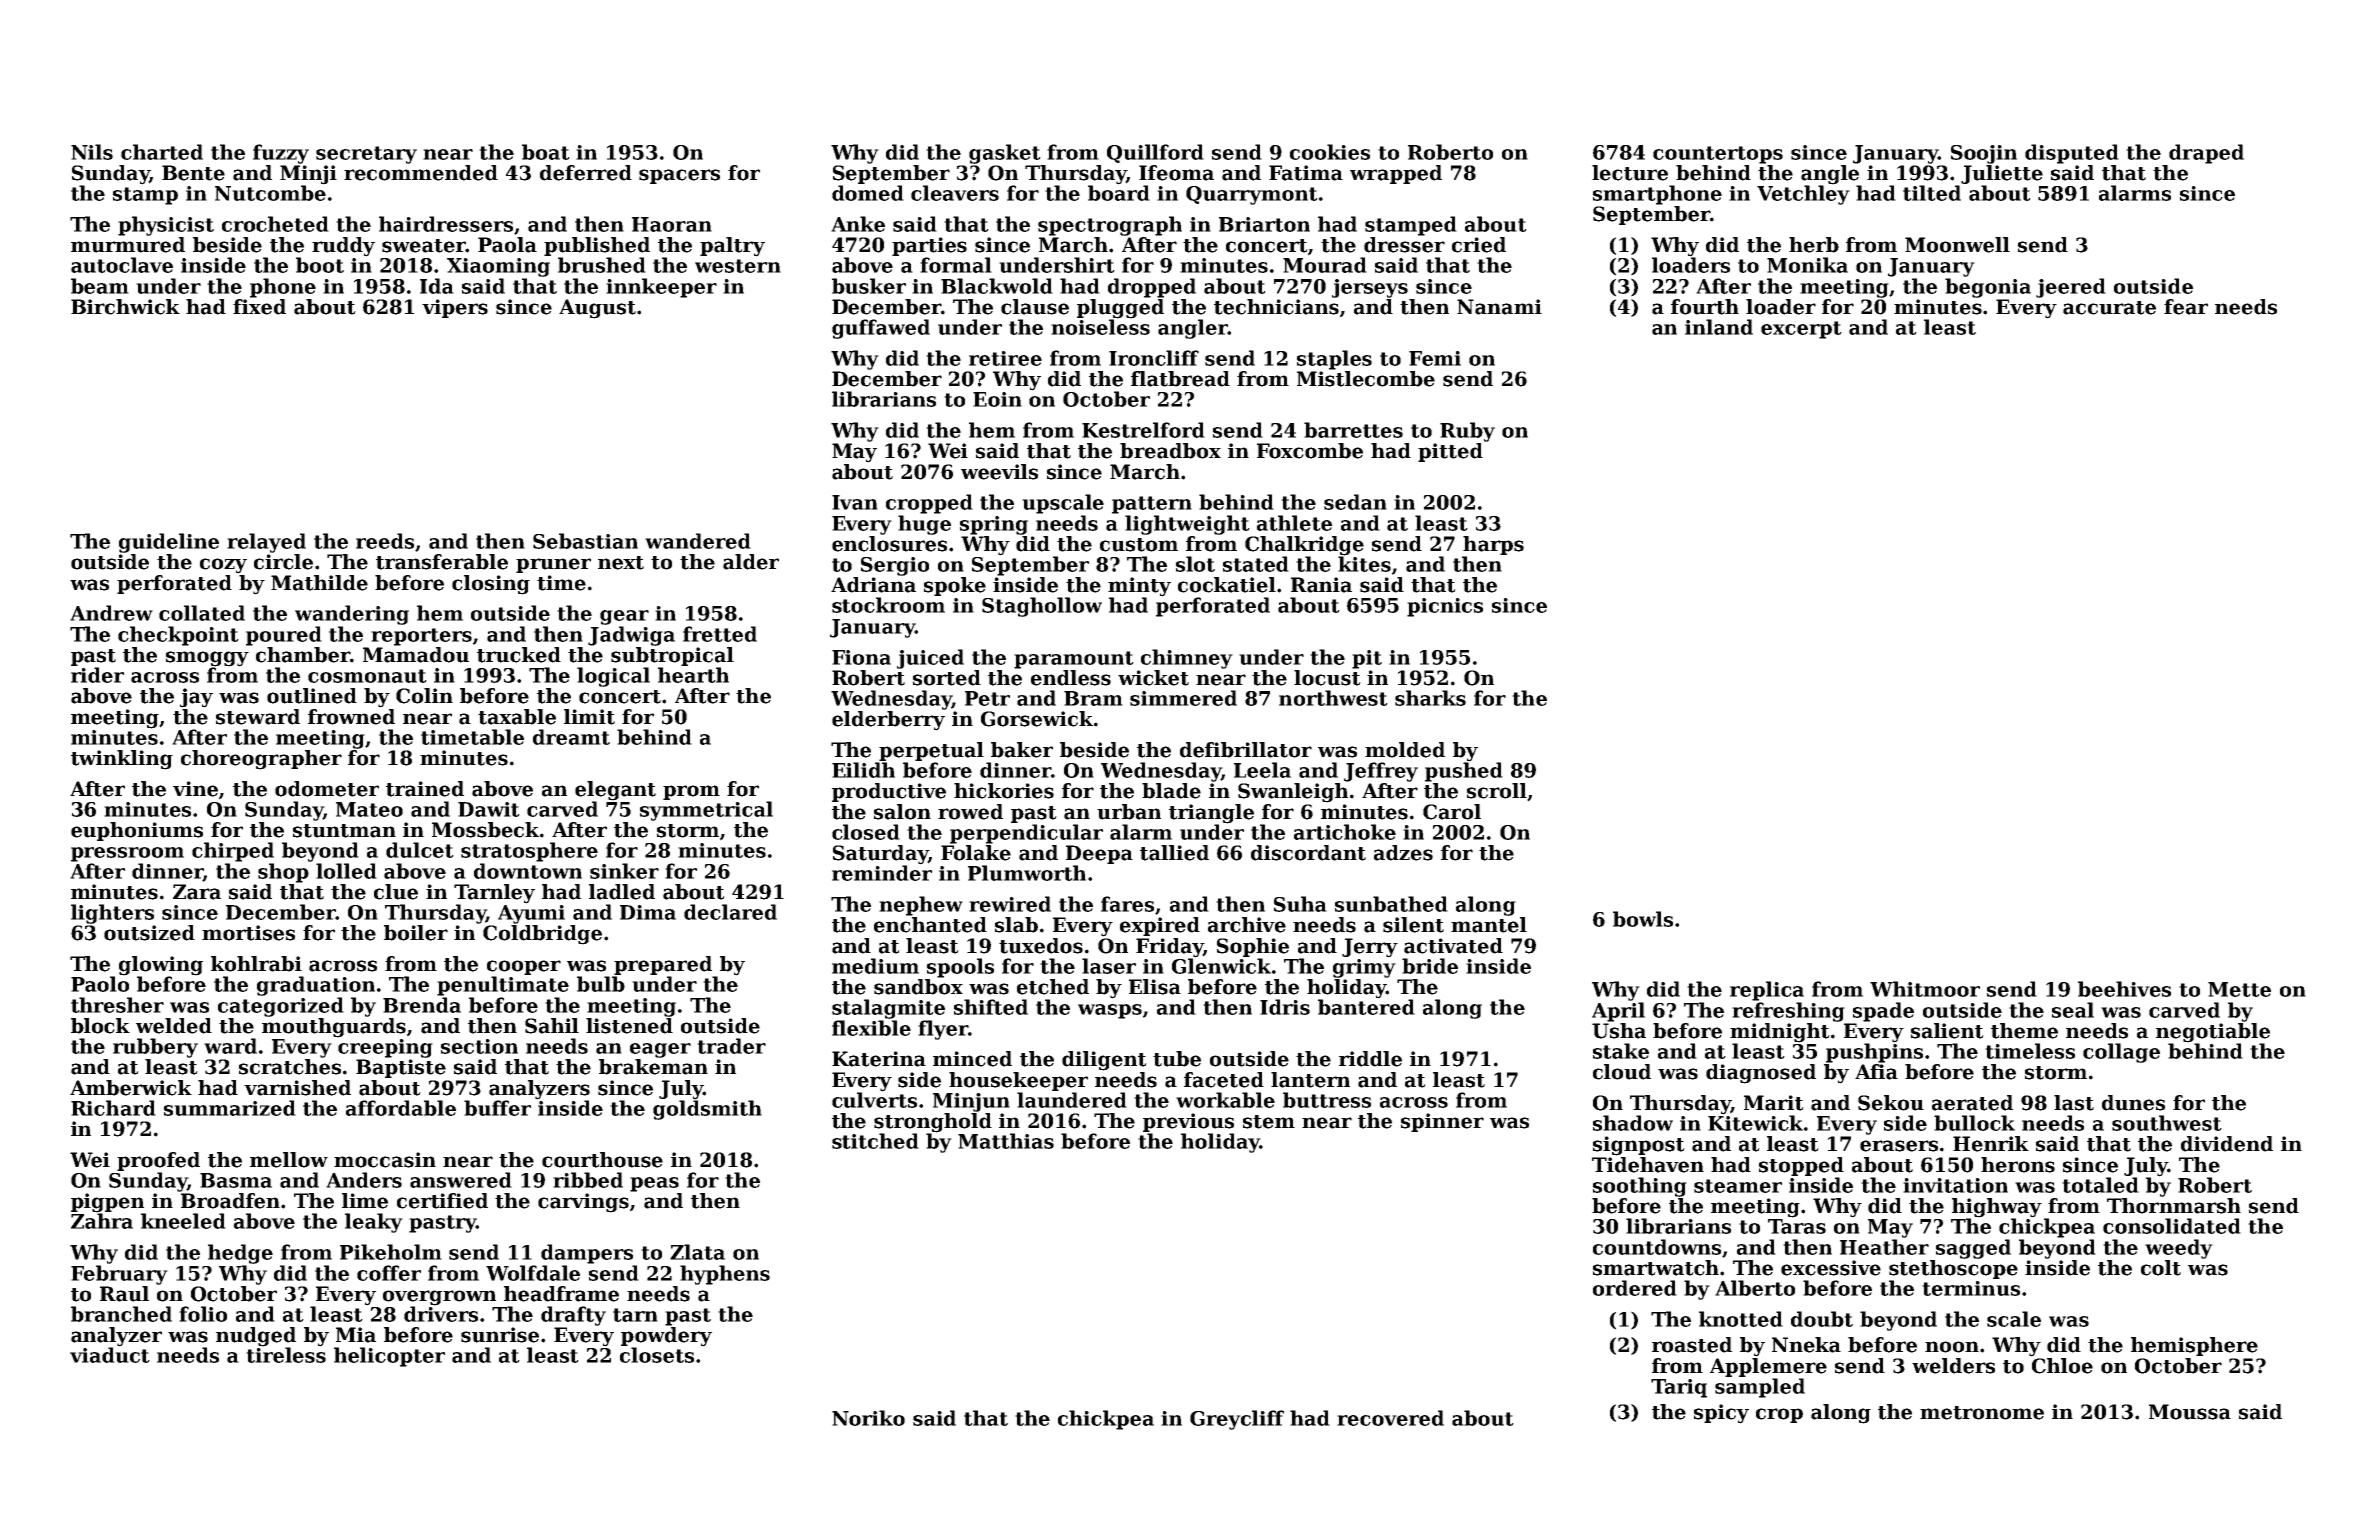  Describe the element at coordinates (972, 1059) in the page. I see `minced` at that location.
